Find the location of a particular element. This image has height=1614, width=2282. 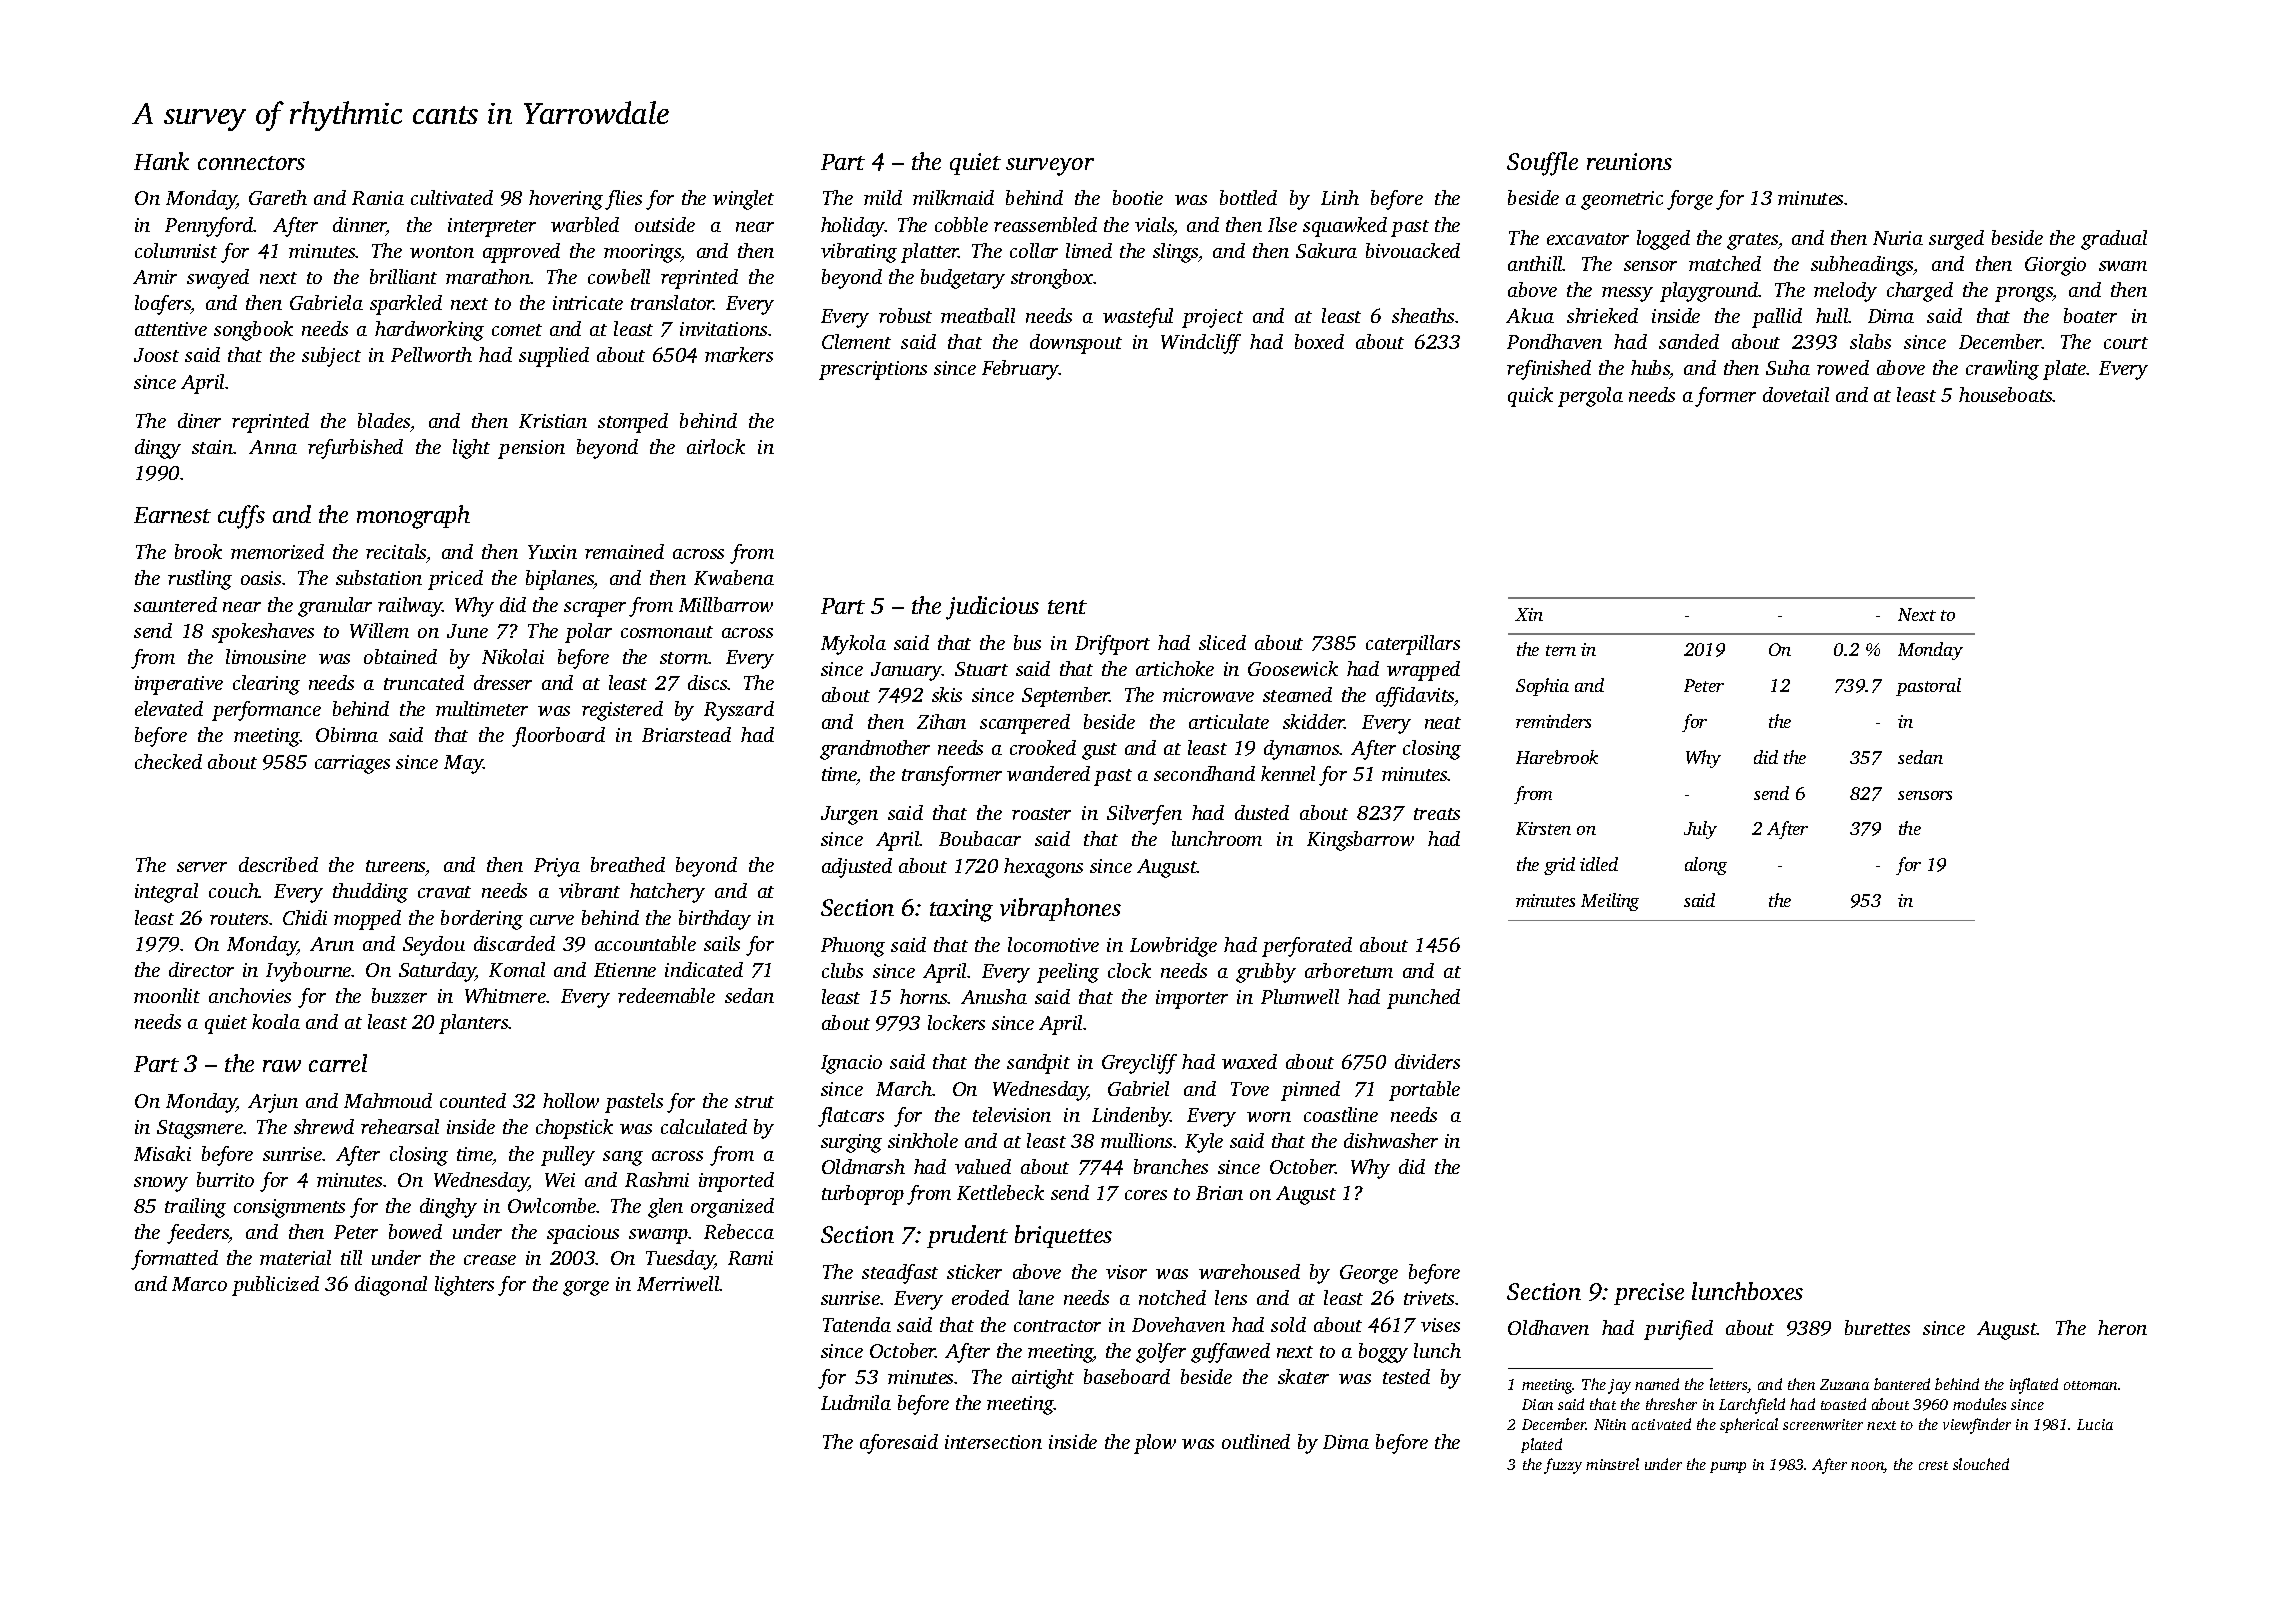

Kwabena is located at coordinates (734, 577).
